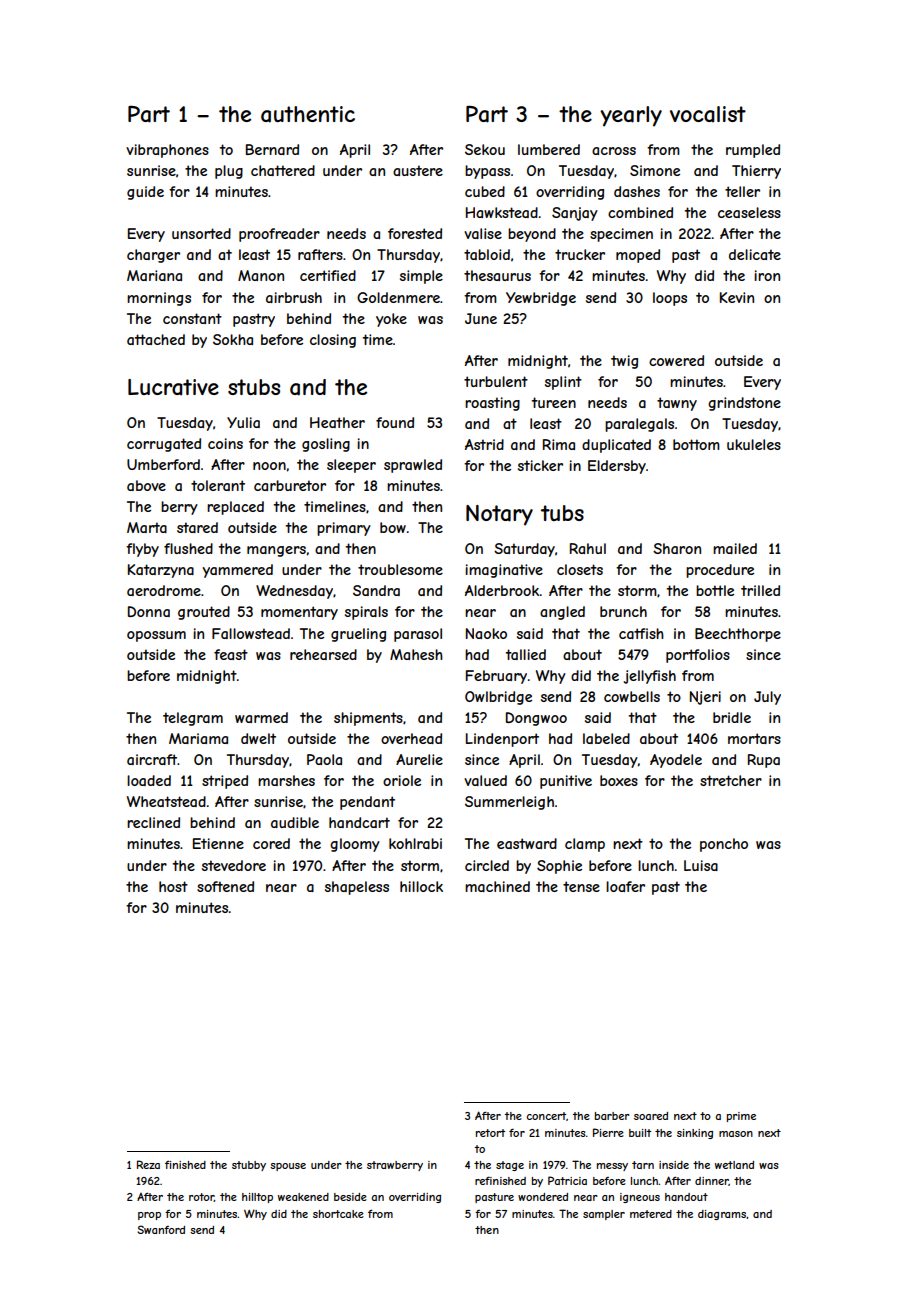 The height and width of the screenshot is (1316, 908). I want to click on aircraft, so click(152, 759).
